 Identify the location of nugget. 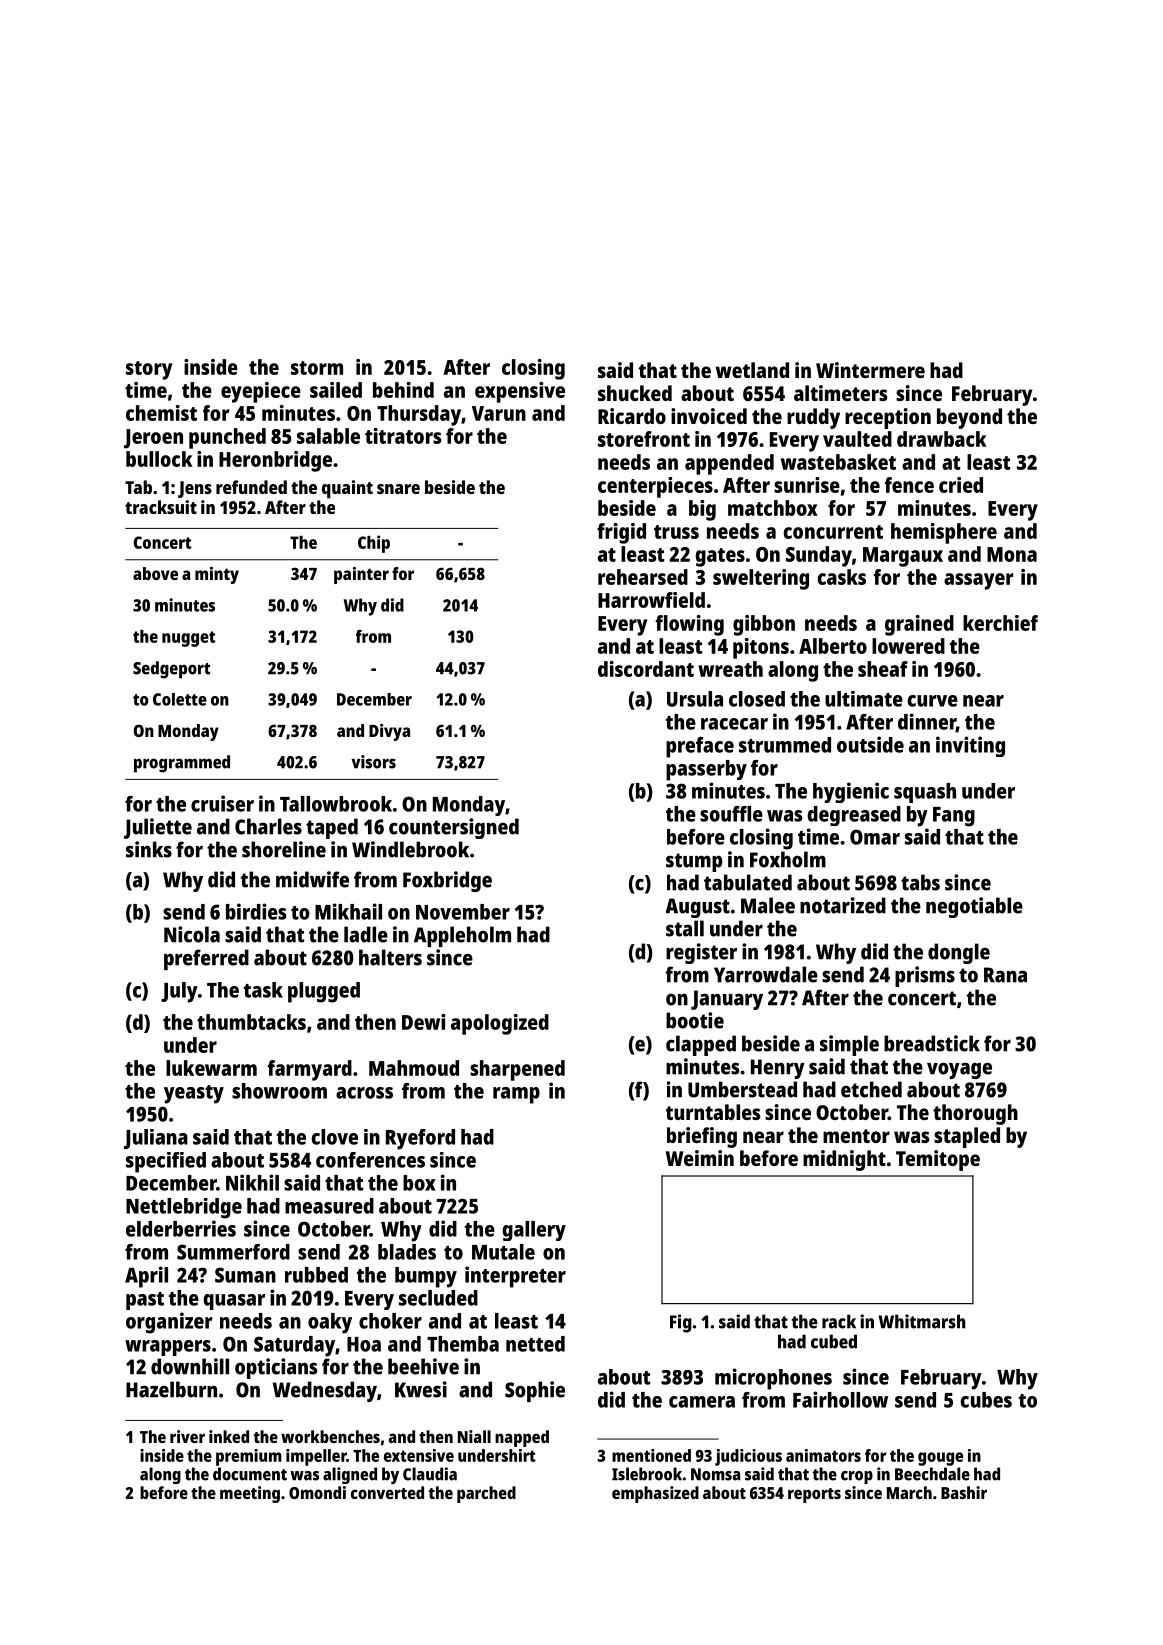
(188, 639).
